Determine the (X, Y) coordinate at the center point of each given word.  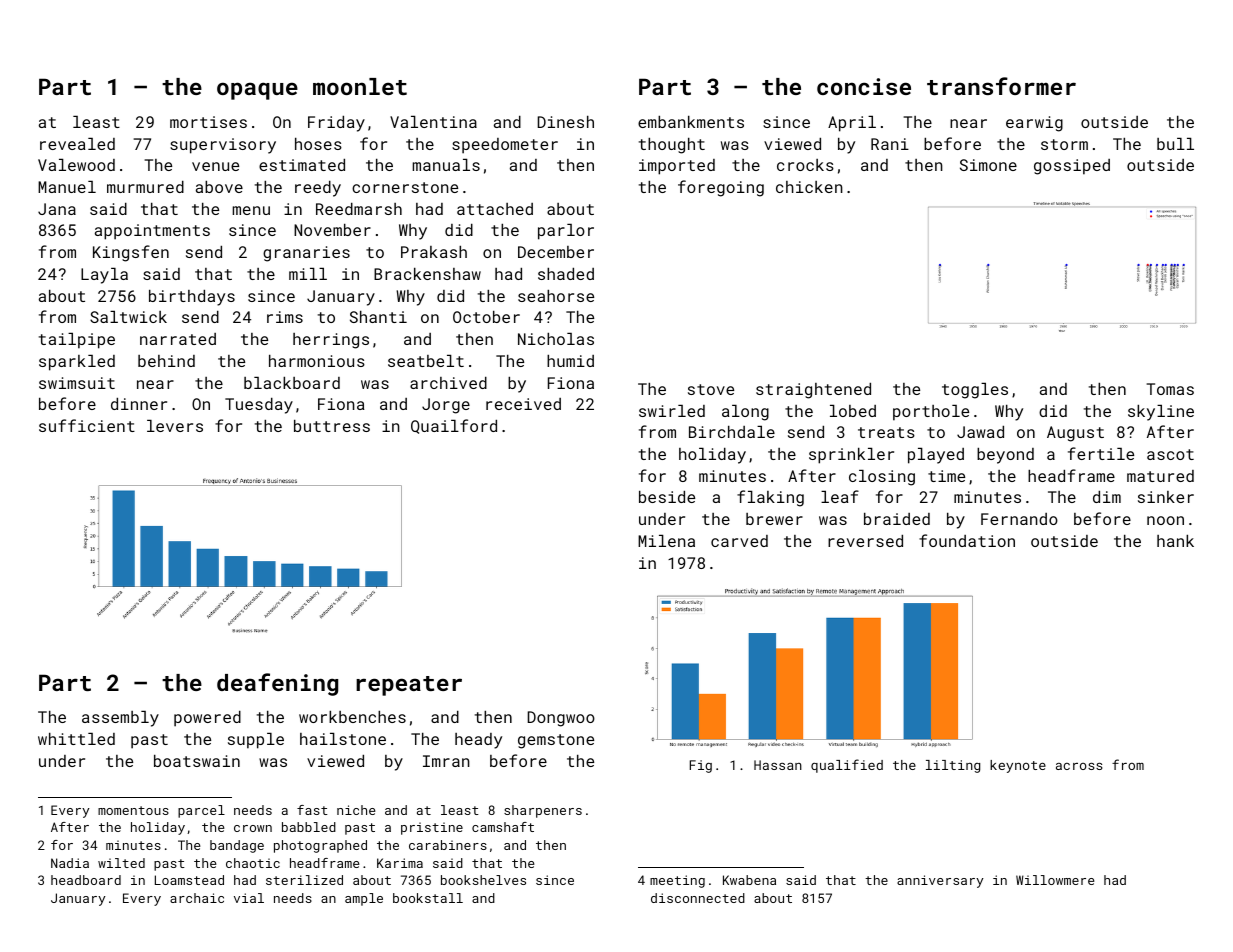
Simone (988, 165)
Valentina (433, 122)
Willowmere (1055, 880)
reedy (318, 189)
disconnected (698, 898)
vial (249, 898)
